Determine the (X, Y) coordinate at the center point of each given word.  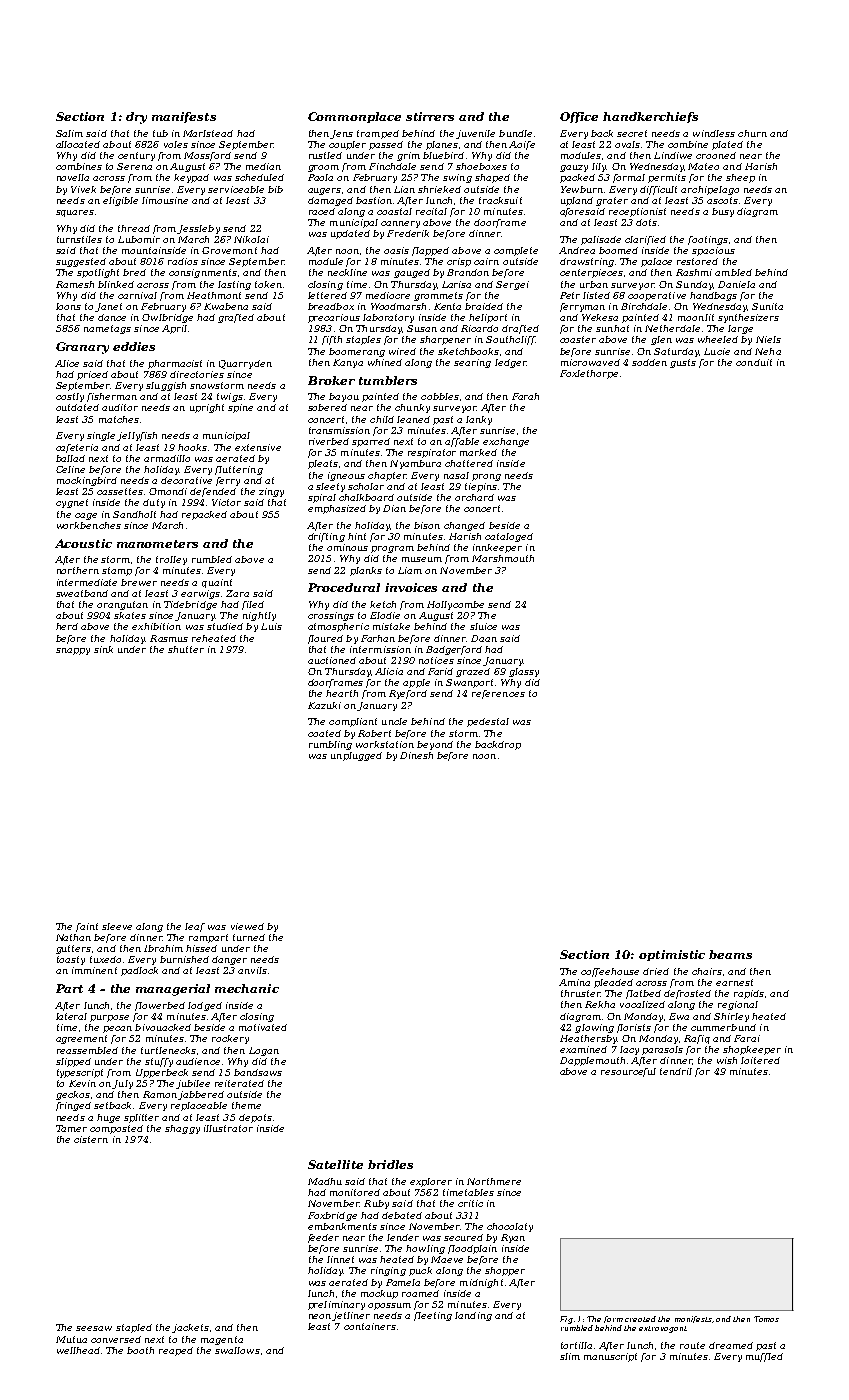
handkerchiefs (650, 117)
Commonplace (354, 117)
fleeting (433, 1316)
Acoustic (83, 543)
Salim (69, 133)
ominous (347, 547)
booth (140, 1350)
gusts (683, 363)
